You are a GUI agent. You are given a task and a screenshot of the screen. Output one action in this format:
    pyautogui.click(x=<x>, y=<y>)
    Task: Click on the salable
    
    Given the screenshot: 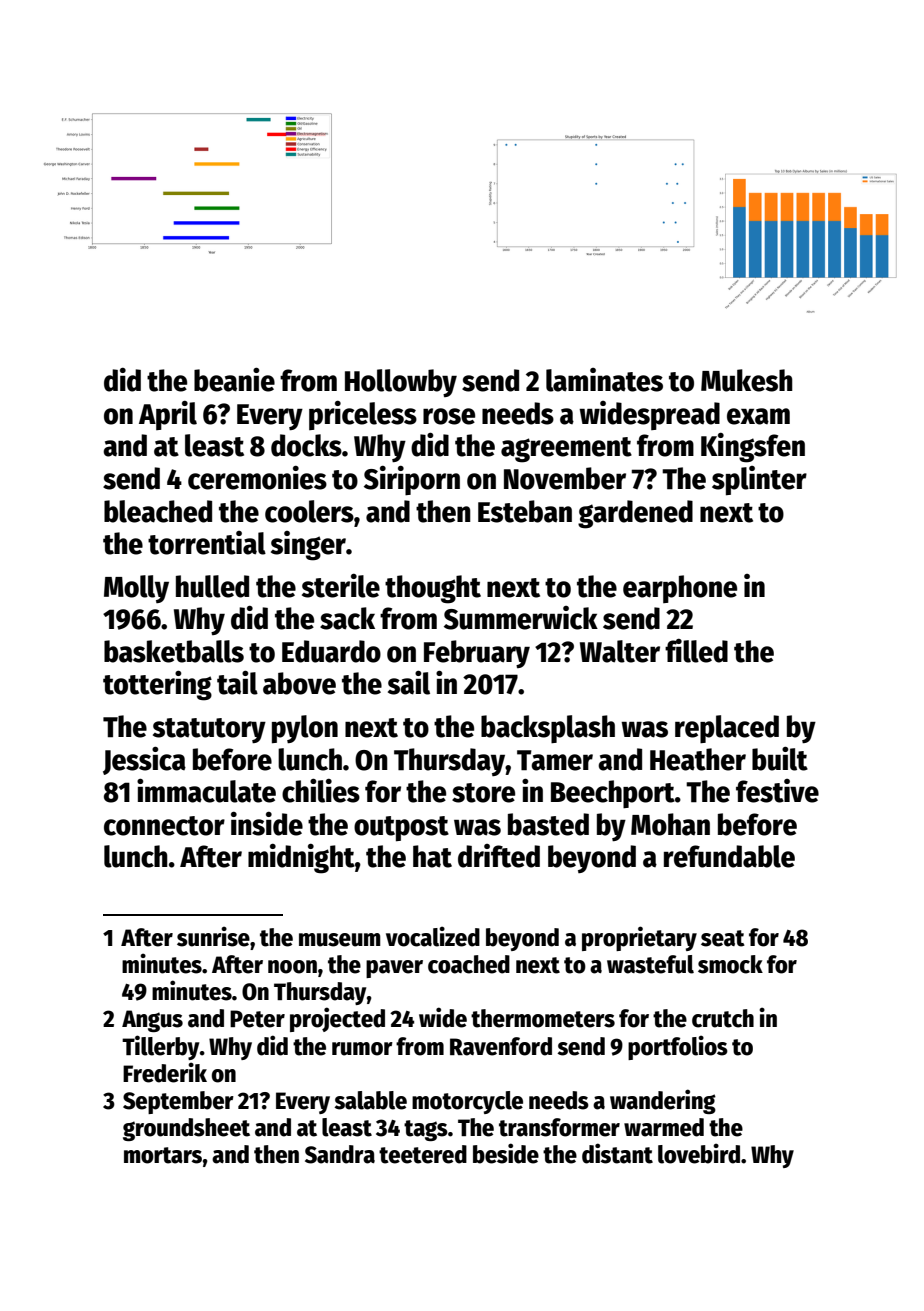 What is the action you would take?
    pyautogui.click(x=370, y=1100)
